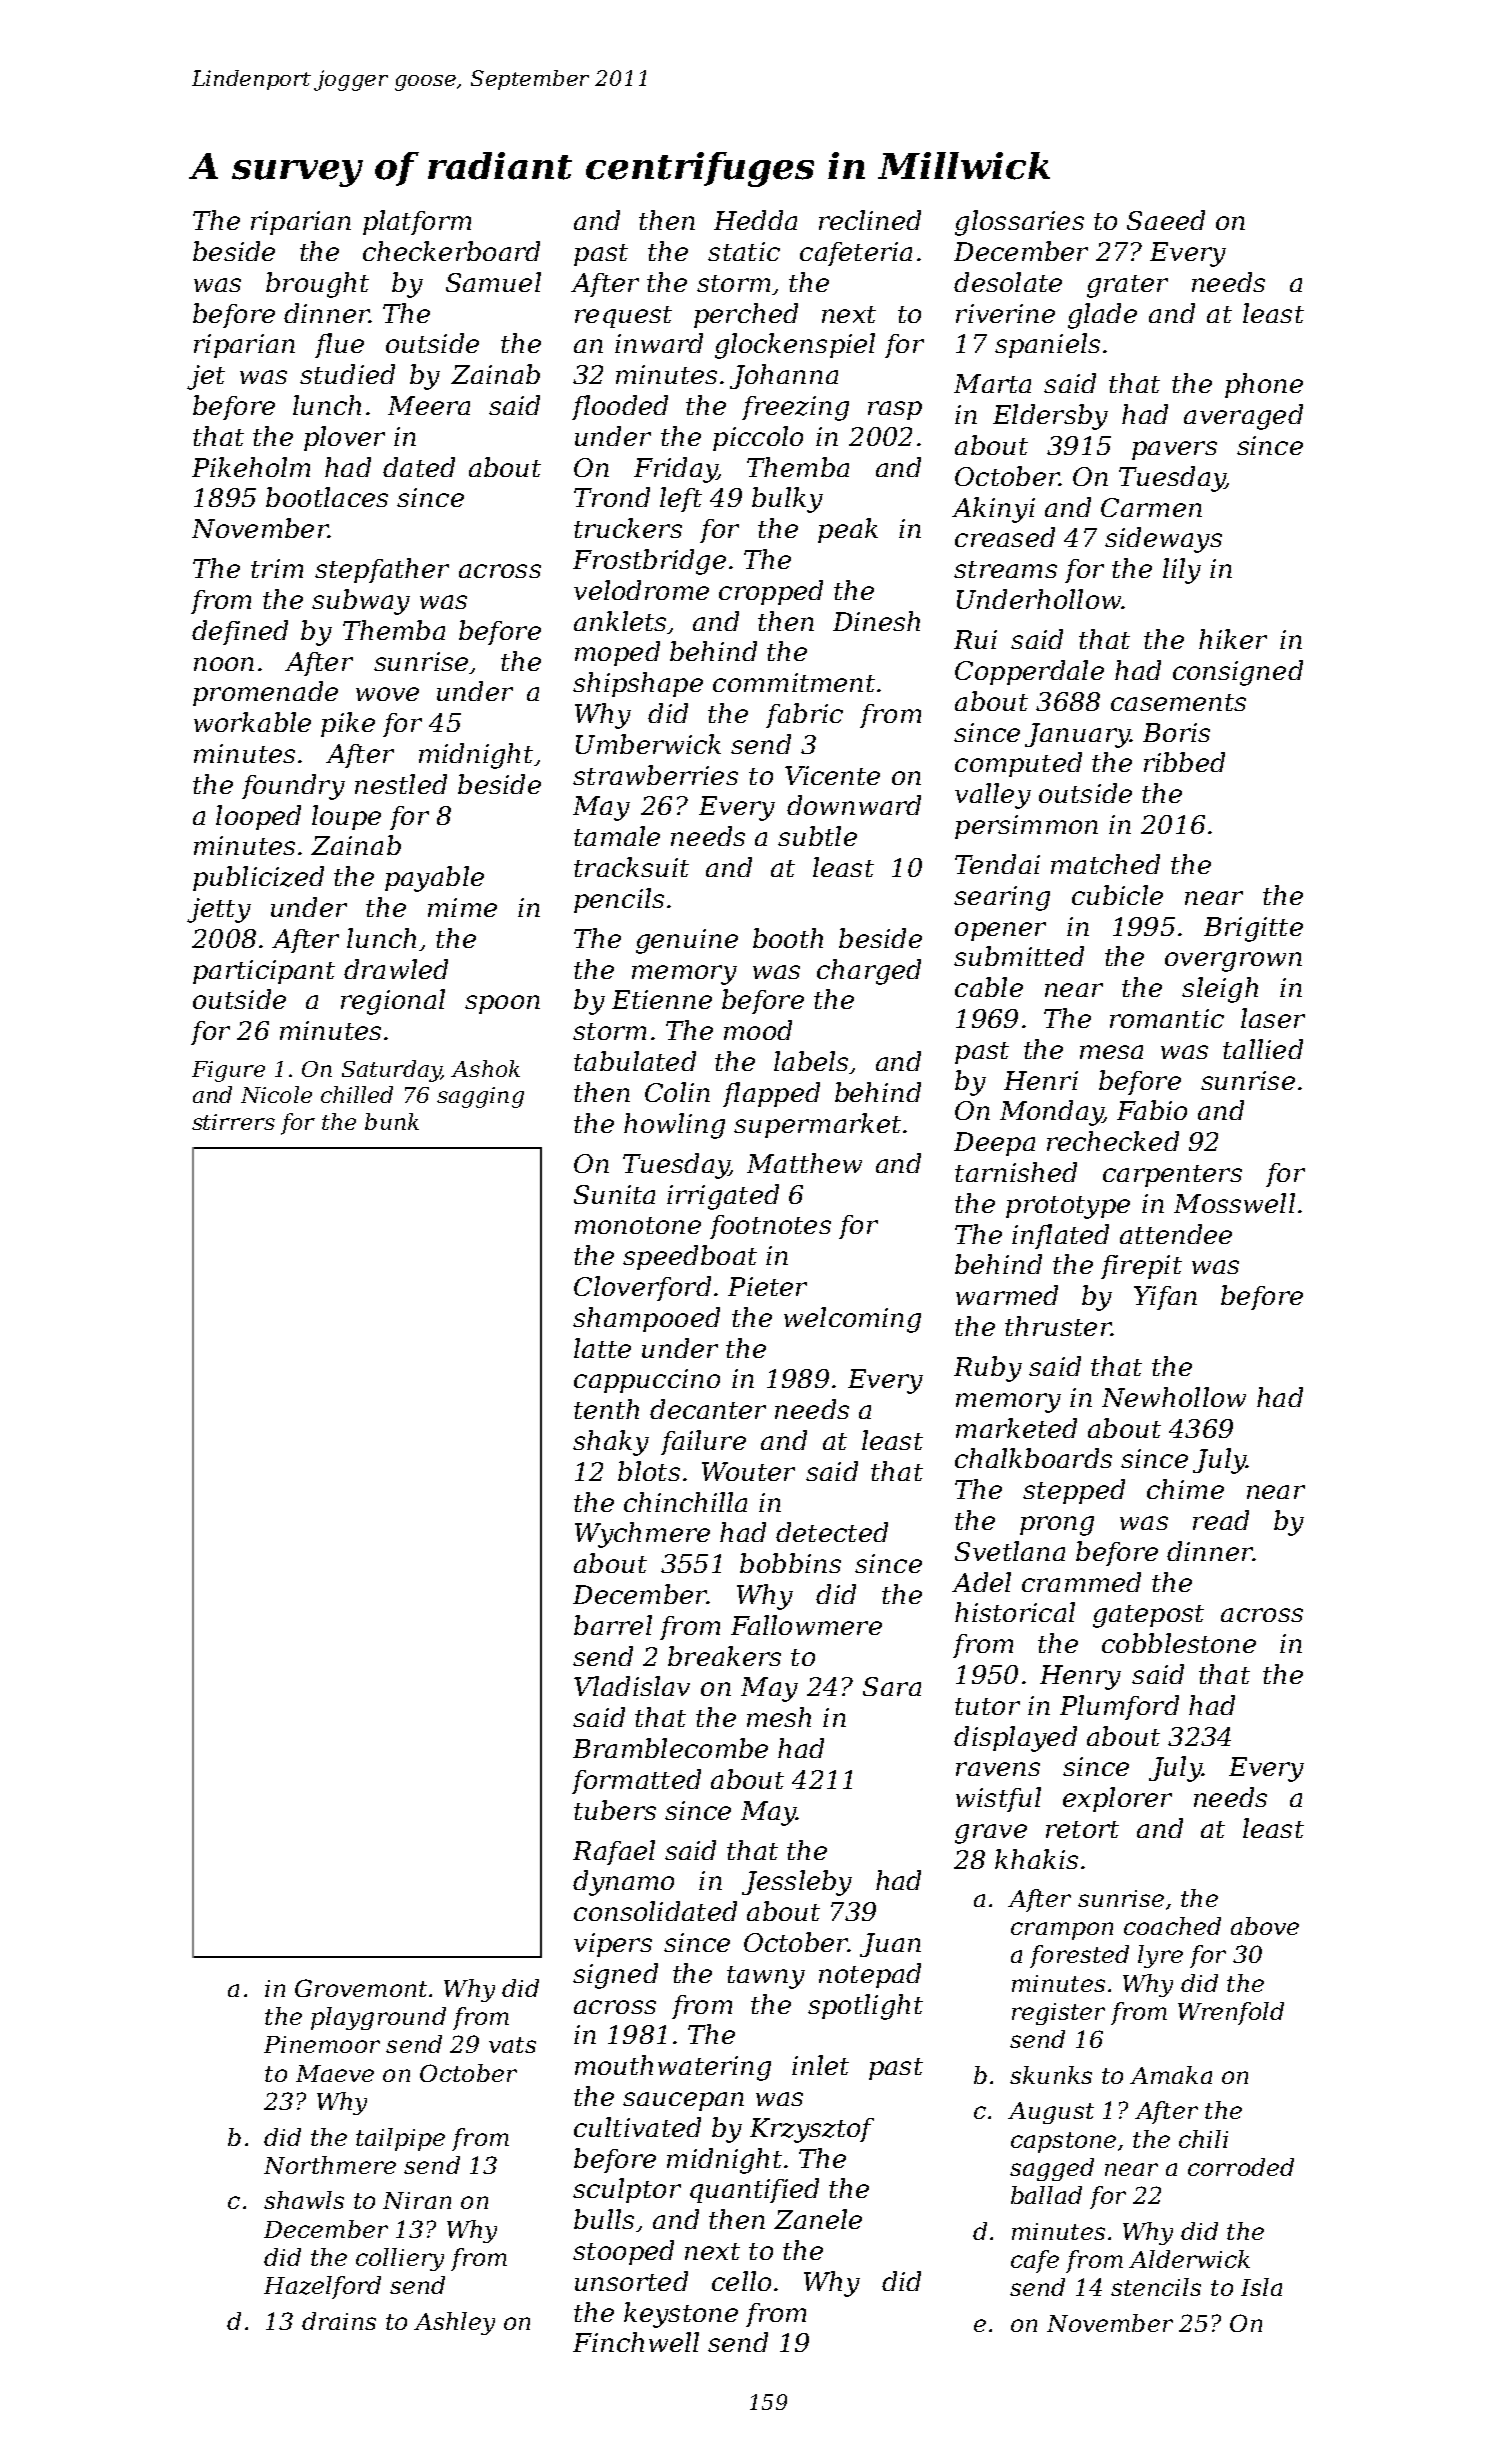 The image size is (1496, 2464). What do you see at coordinates (988, 1369) in the screenshot?
I see `Ruby` at bounding box center [988, 1369].
